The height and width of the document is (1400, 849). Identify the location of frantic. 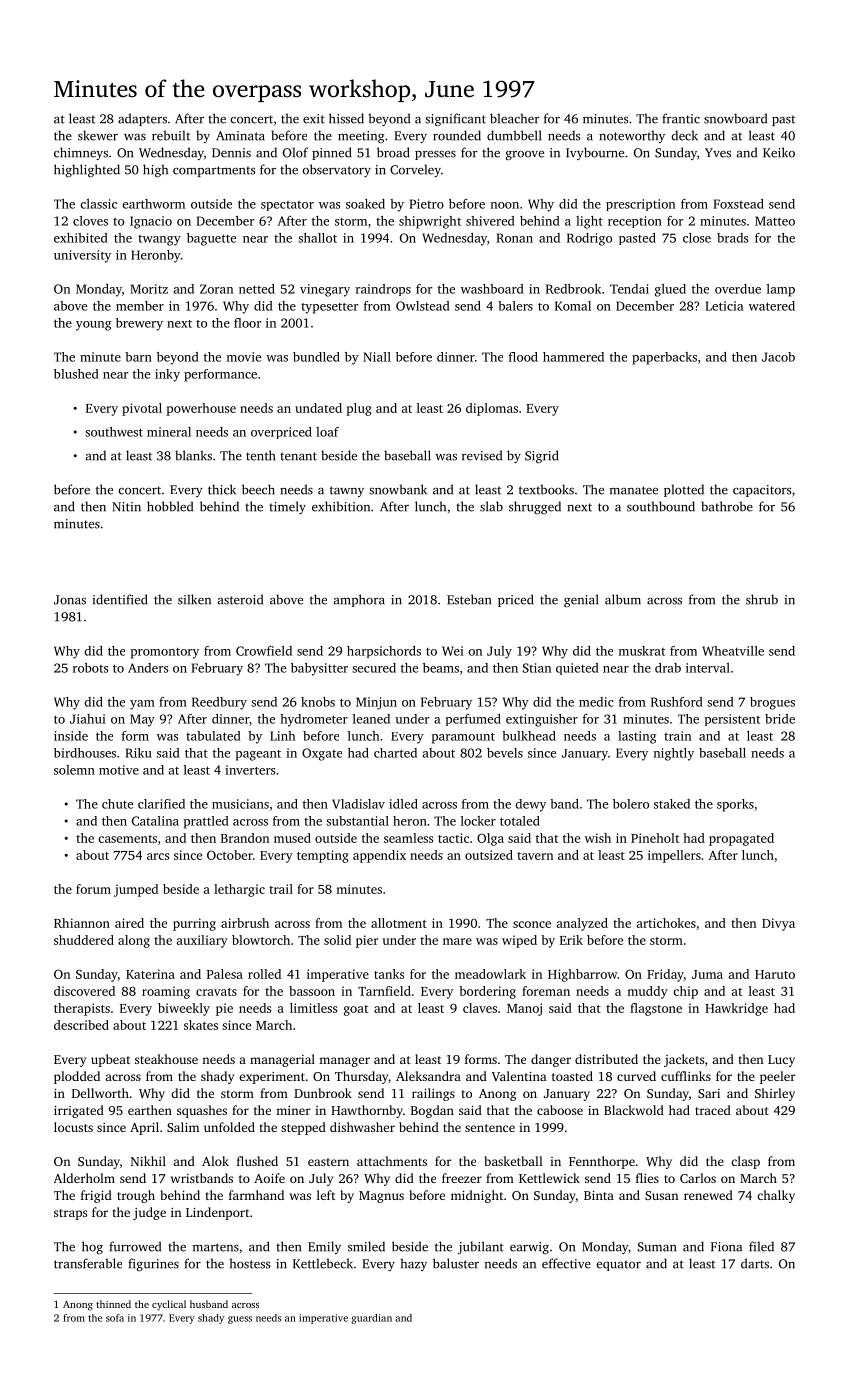
(681, 118).
